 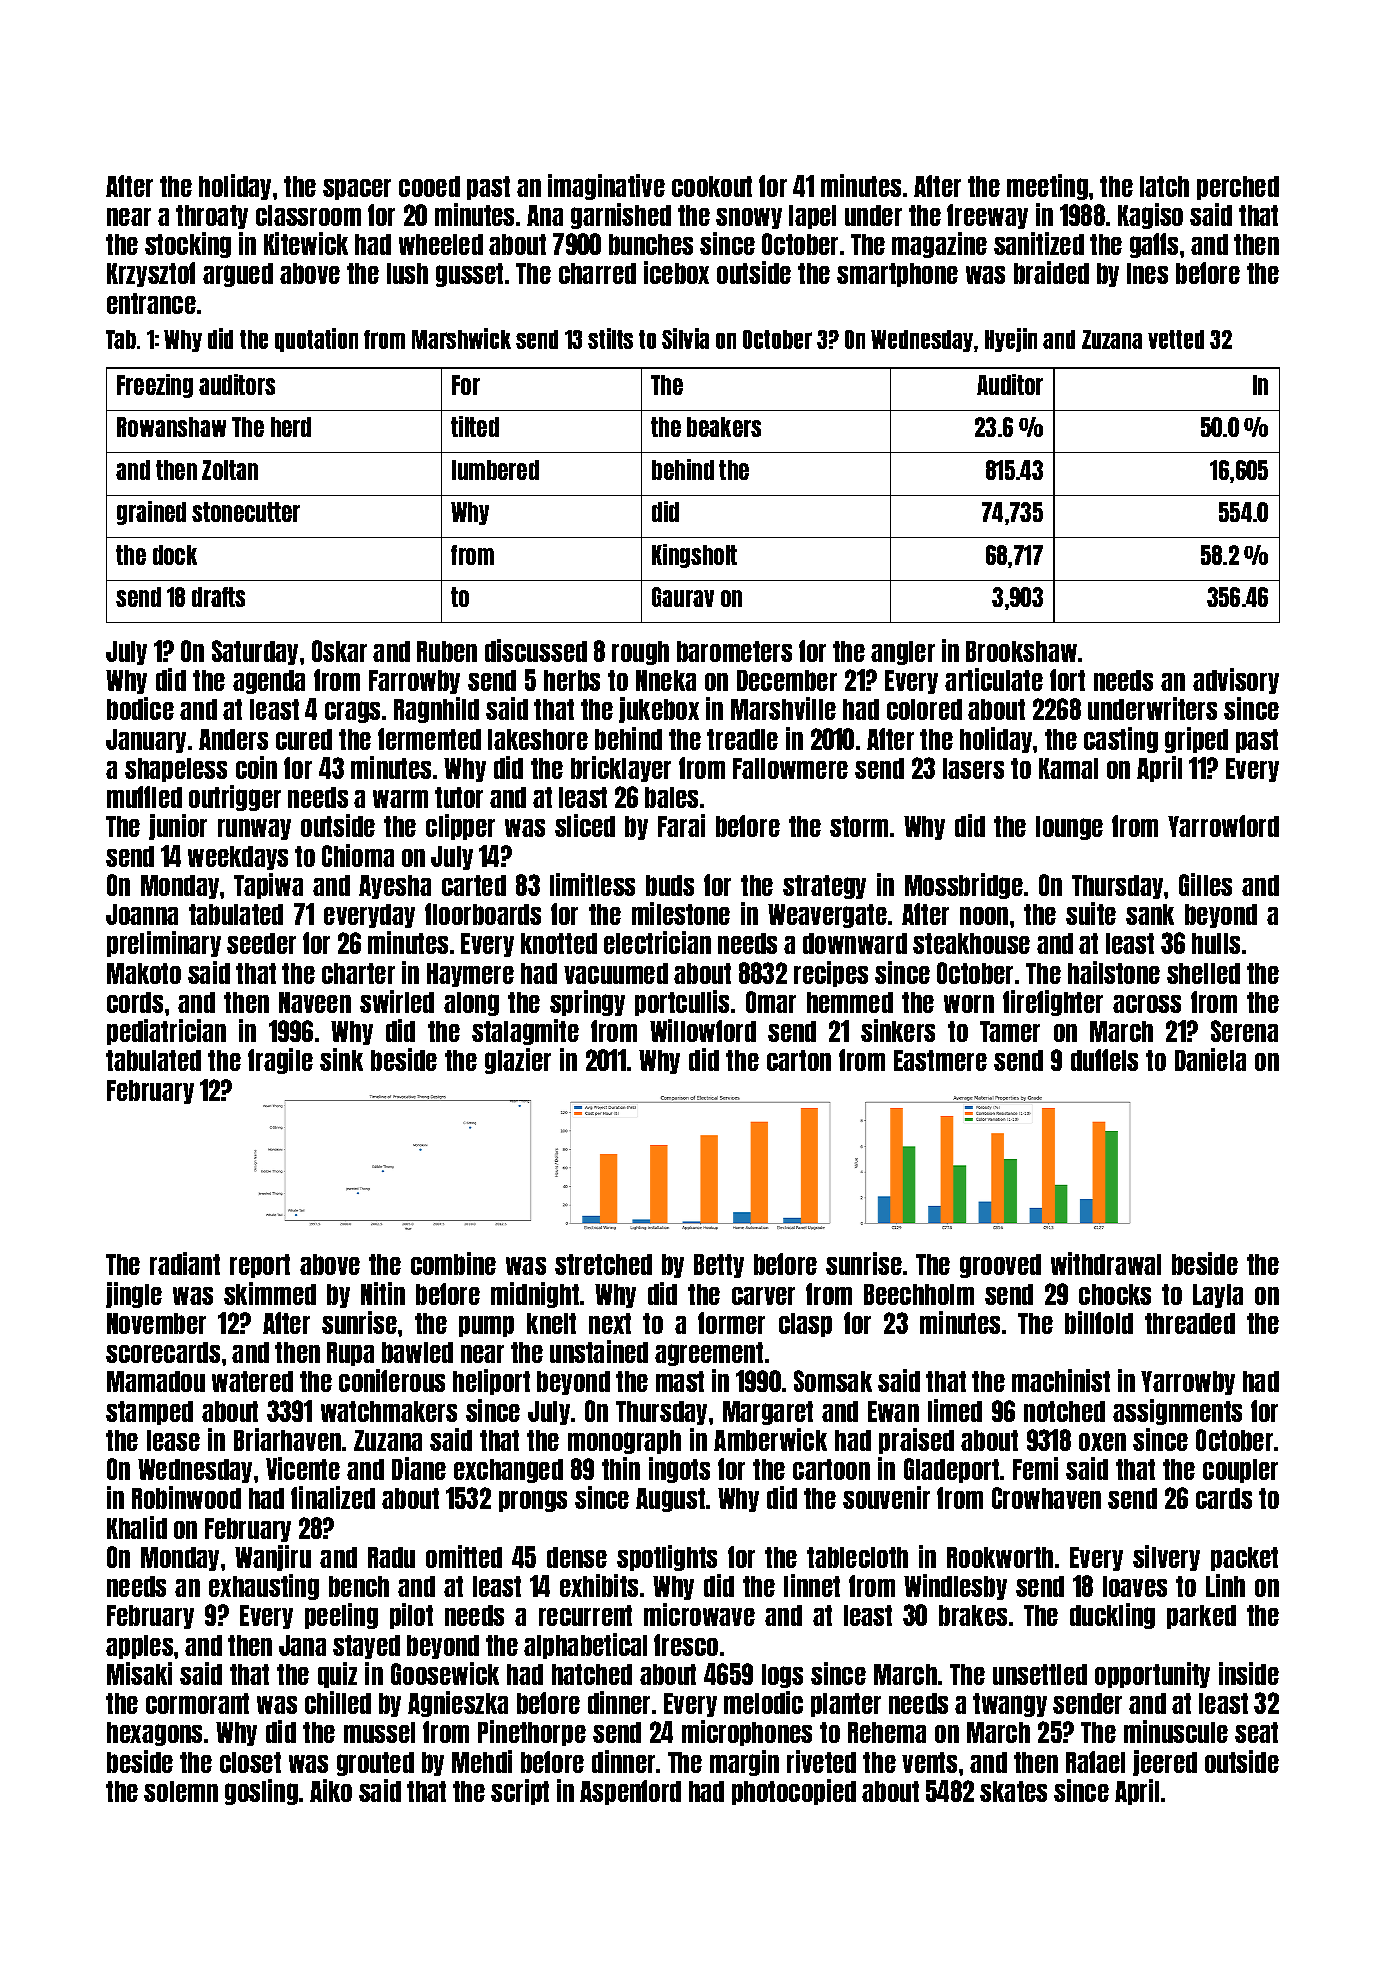 I want to click on classroom, so click(x=308, y=215).
